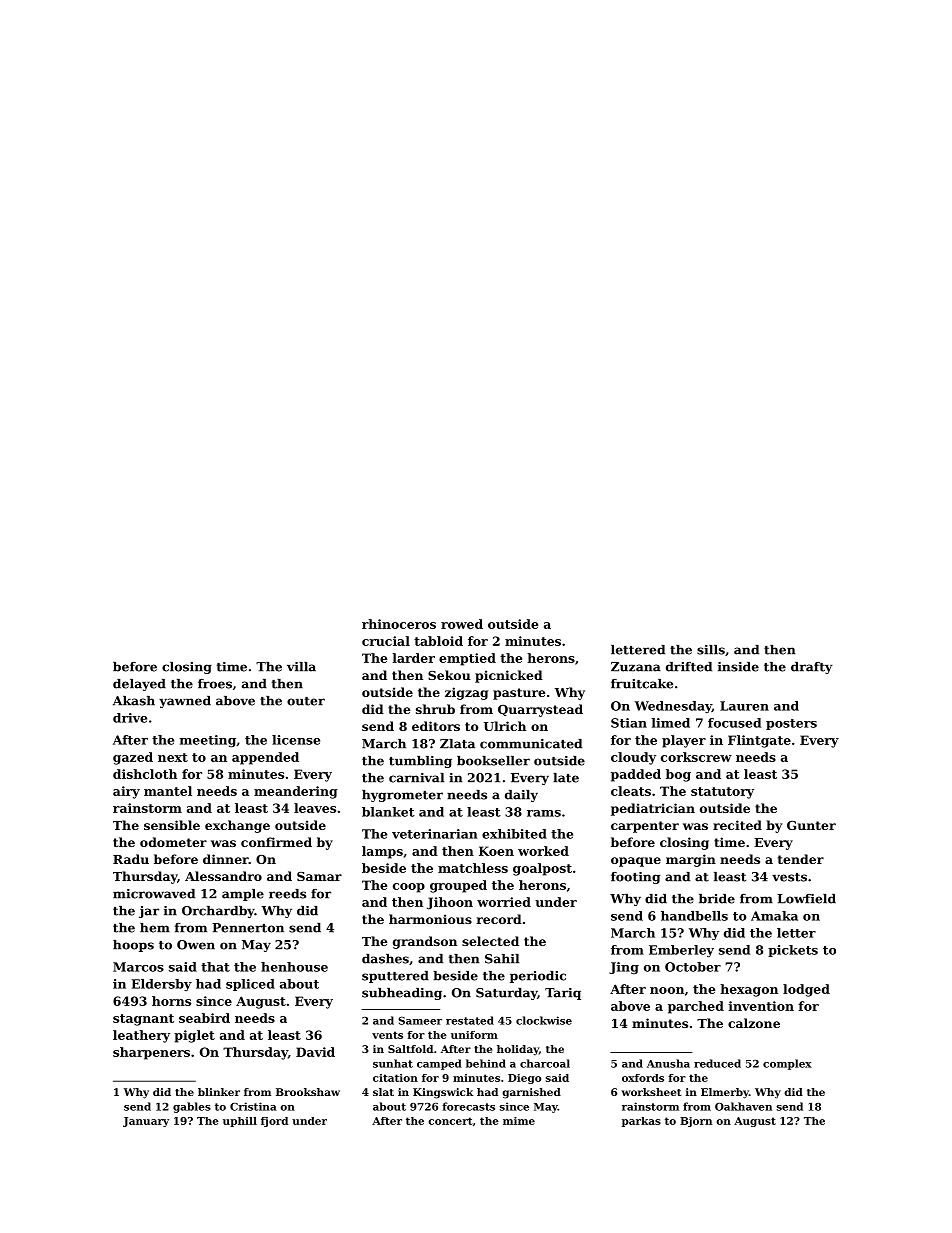 The image size is (952, 1233). What do you see at coordinates (151, 1053) in the page?
I see `sharpeners` at bounding box center [151, 1053].
